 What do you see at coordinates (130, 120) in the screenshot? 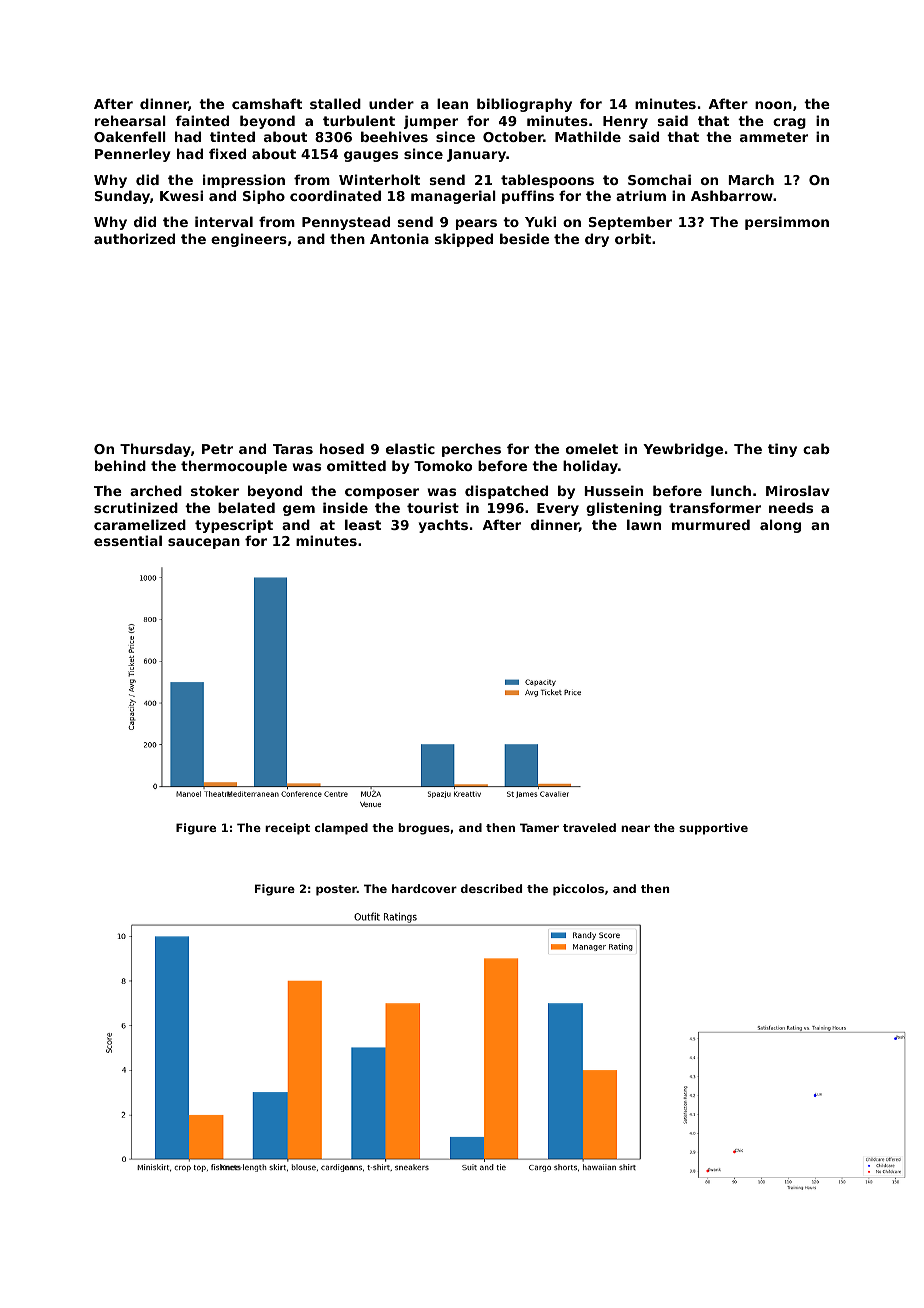
I see `rehearsal` at bounding box center [130, 120].
